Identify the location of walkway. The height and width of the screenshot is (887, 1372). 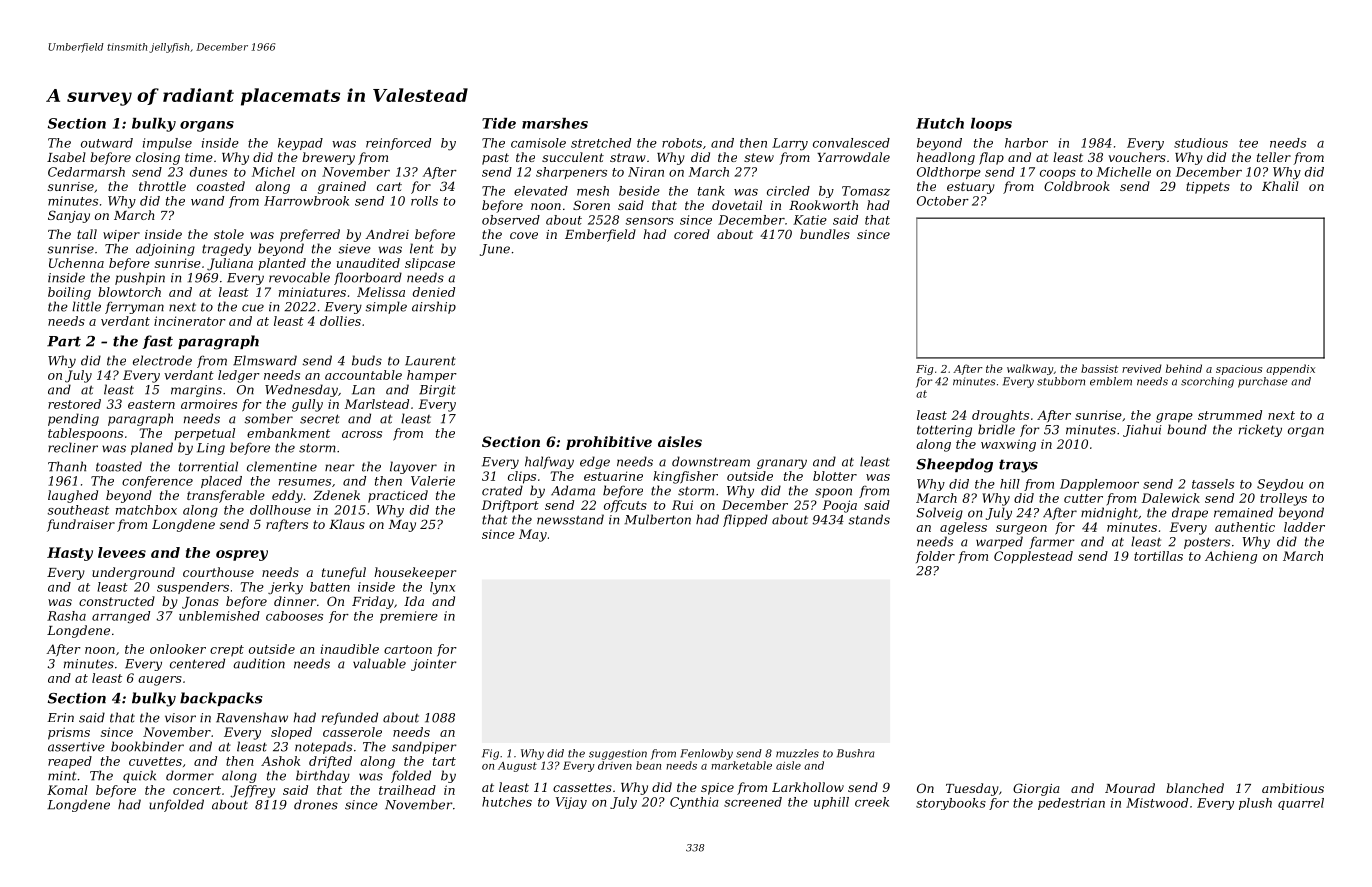
(1030, 369).
